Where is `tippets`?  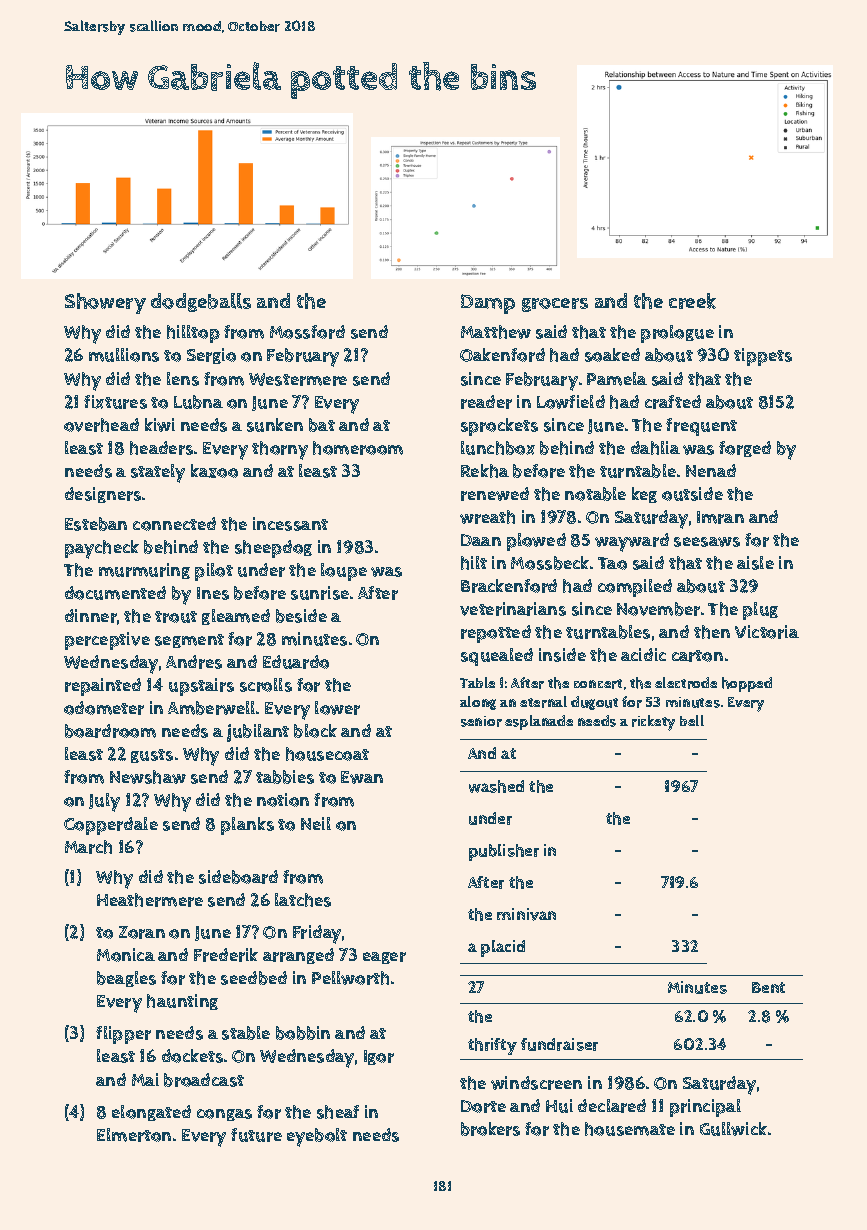 tippets is located at coordinates (763, 357).
